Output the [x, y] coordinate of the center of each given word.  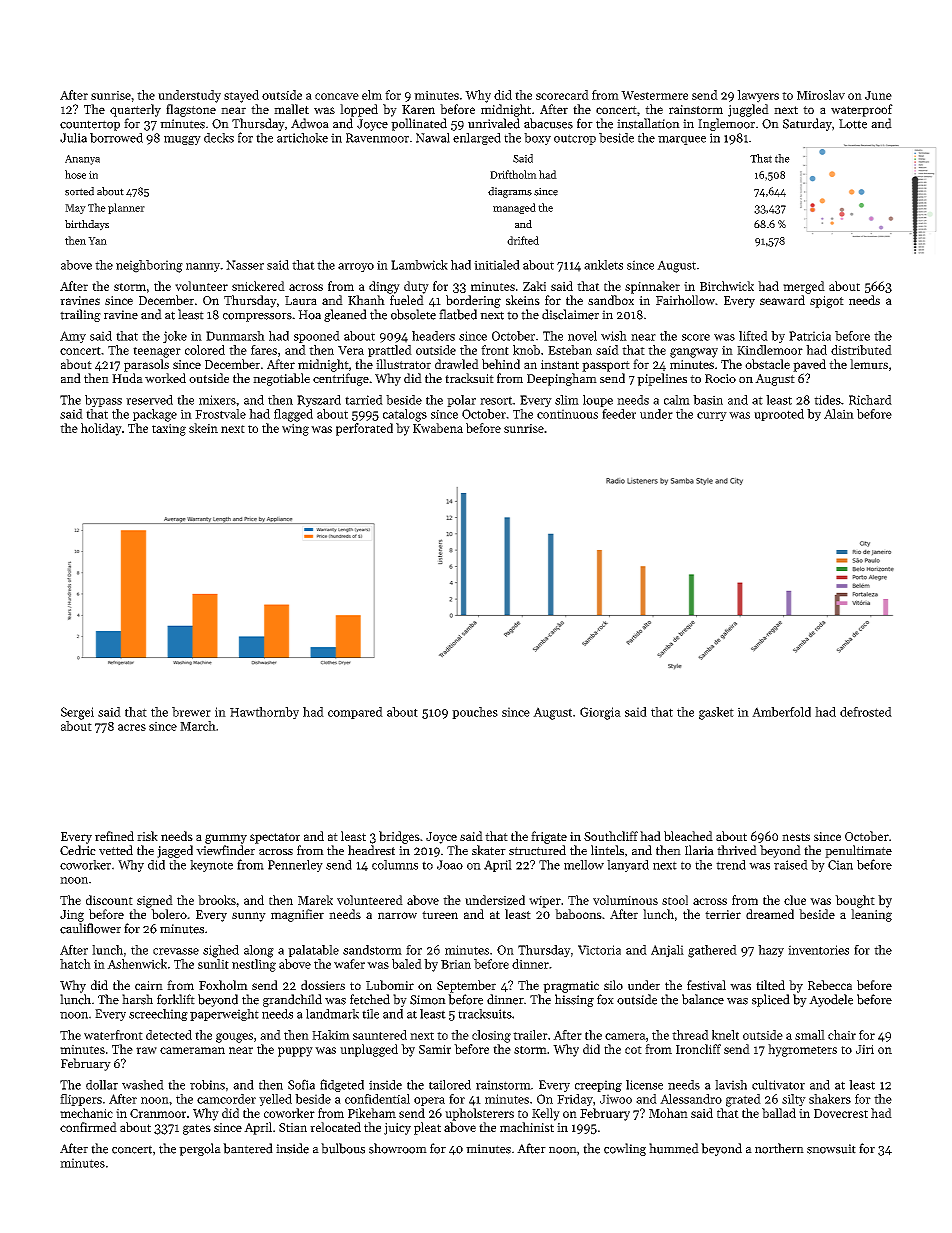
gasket [716, 713]
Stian [293, 1127]
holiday [101, 429]
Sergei [77, 713]
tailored [450, 1085]
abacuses [548, 123]
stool [675, 900]
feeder [619, 414]
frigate [549, 837]
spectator [275, 838]
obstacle [767, 364]
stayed [241, 96]
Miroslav [821, 95]
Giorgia [600, 713]
